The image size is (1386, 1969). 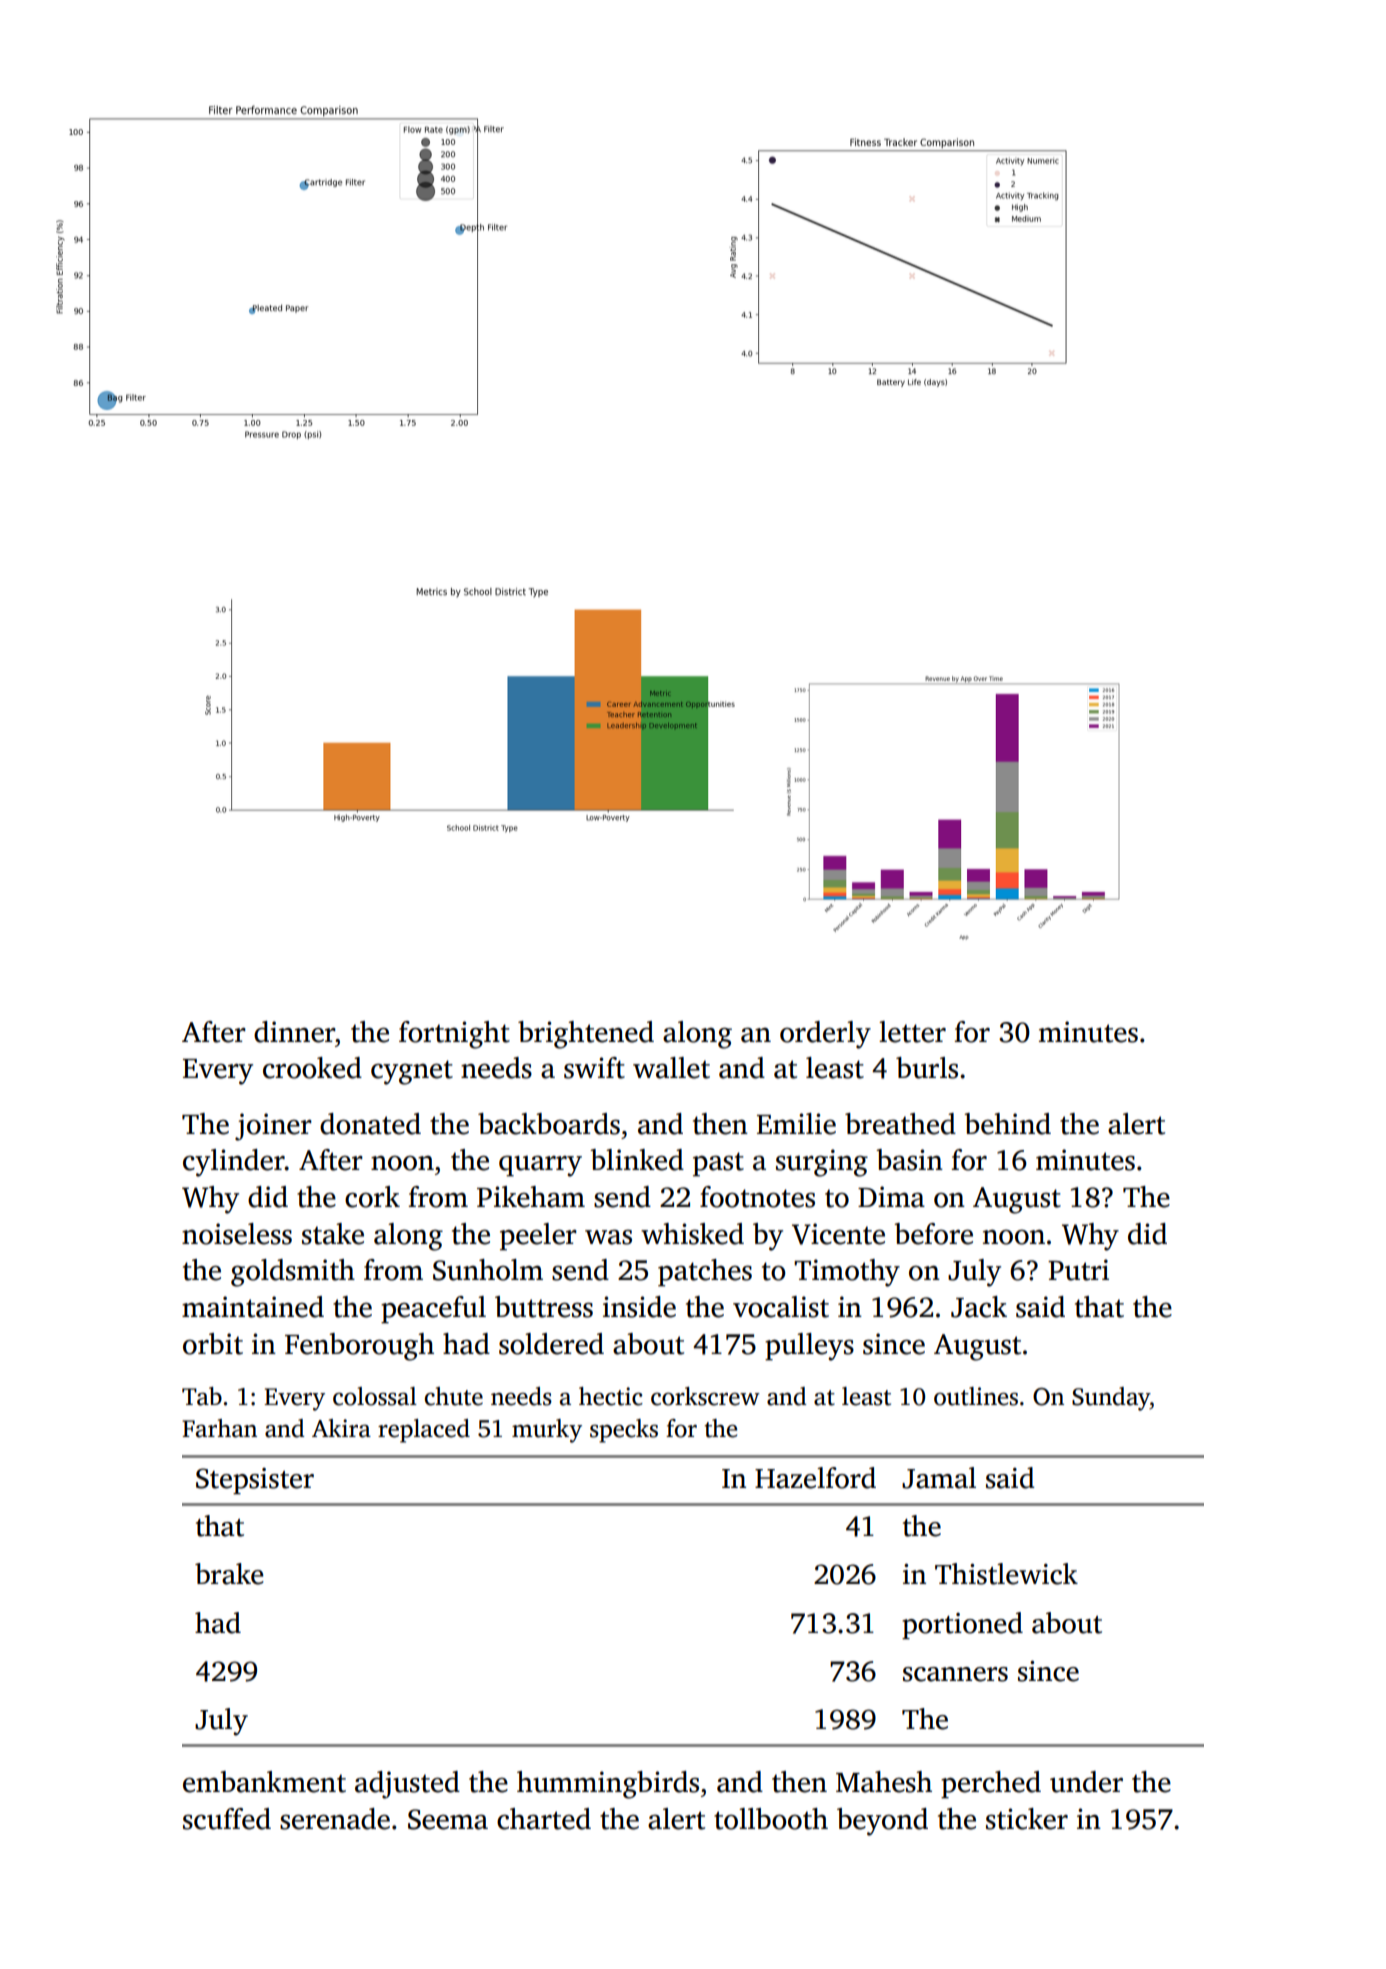 I want to click on brake, so click(x=229, y=1574).
